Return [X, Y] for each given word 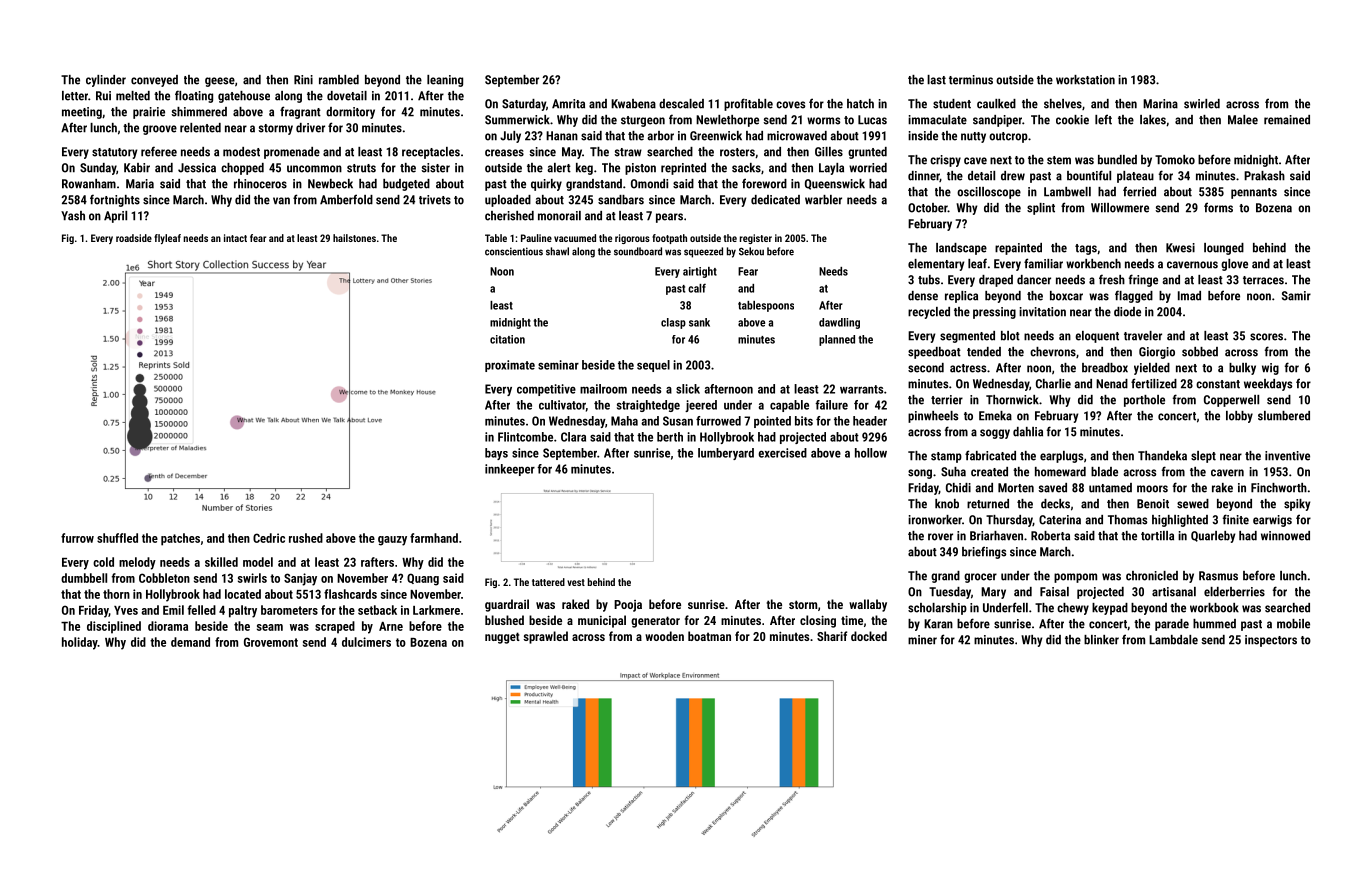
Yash [73, 216]
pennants [1254, 193]
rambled [339, 80]
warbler [823, 200]
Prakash [1264, 176]
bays [496, 454]
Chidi [958, 488]
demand [190, 642]
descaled [681, 104]
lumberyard [726, 454]
